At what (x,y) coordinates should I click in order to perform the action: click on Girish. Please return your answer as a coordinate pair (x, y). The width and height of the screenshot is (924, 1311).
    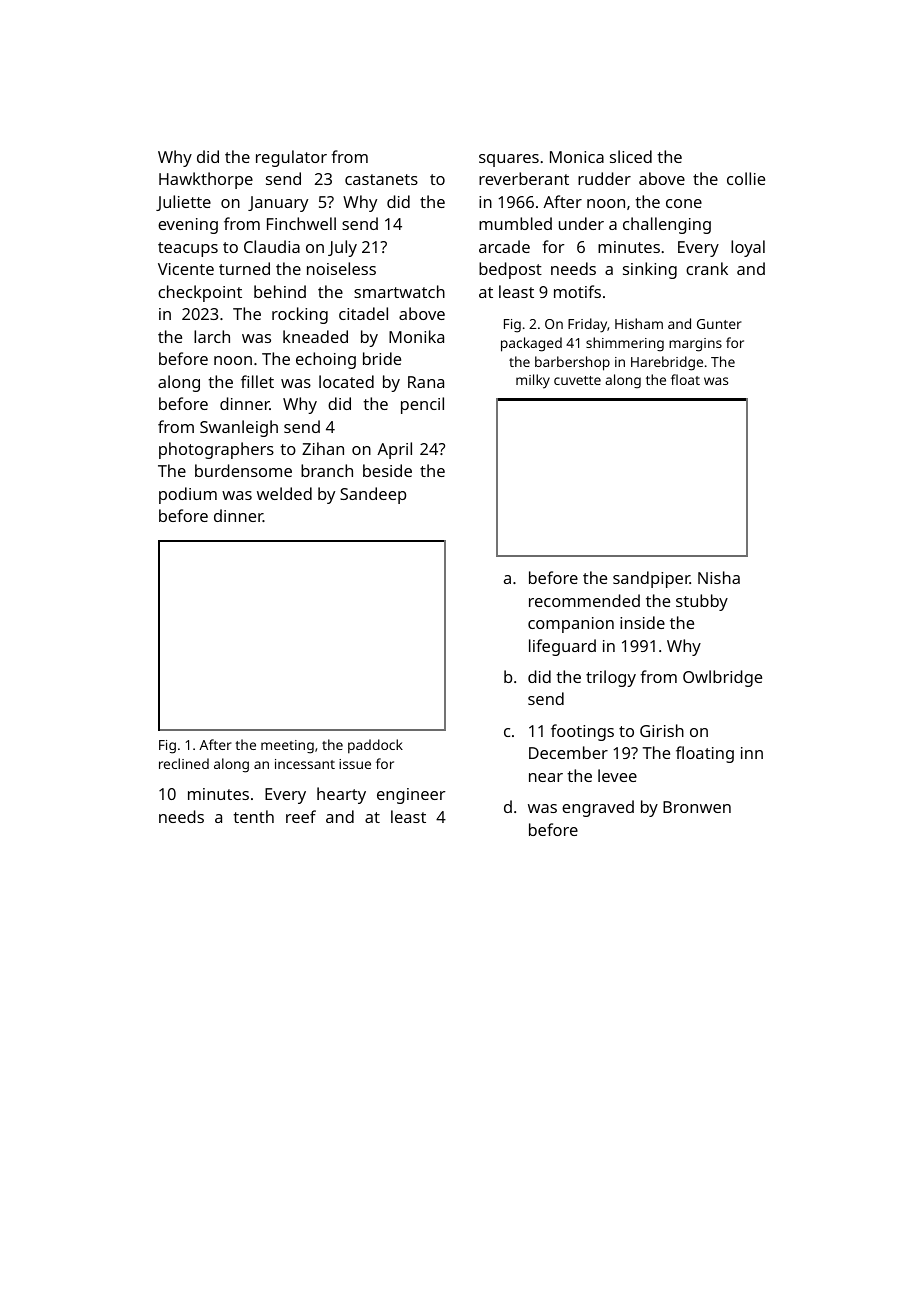
    Looking at the image, I should click on (662, 730).
